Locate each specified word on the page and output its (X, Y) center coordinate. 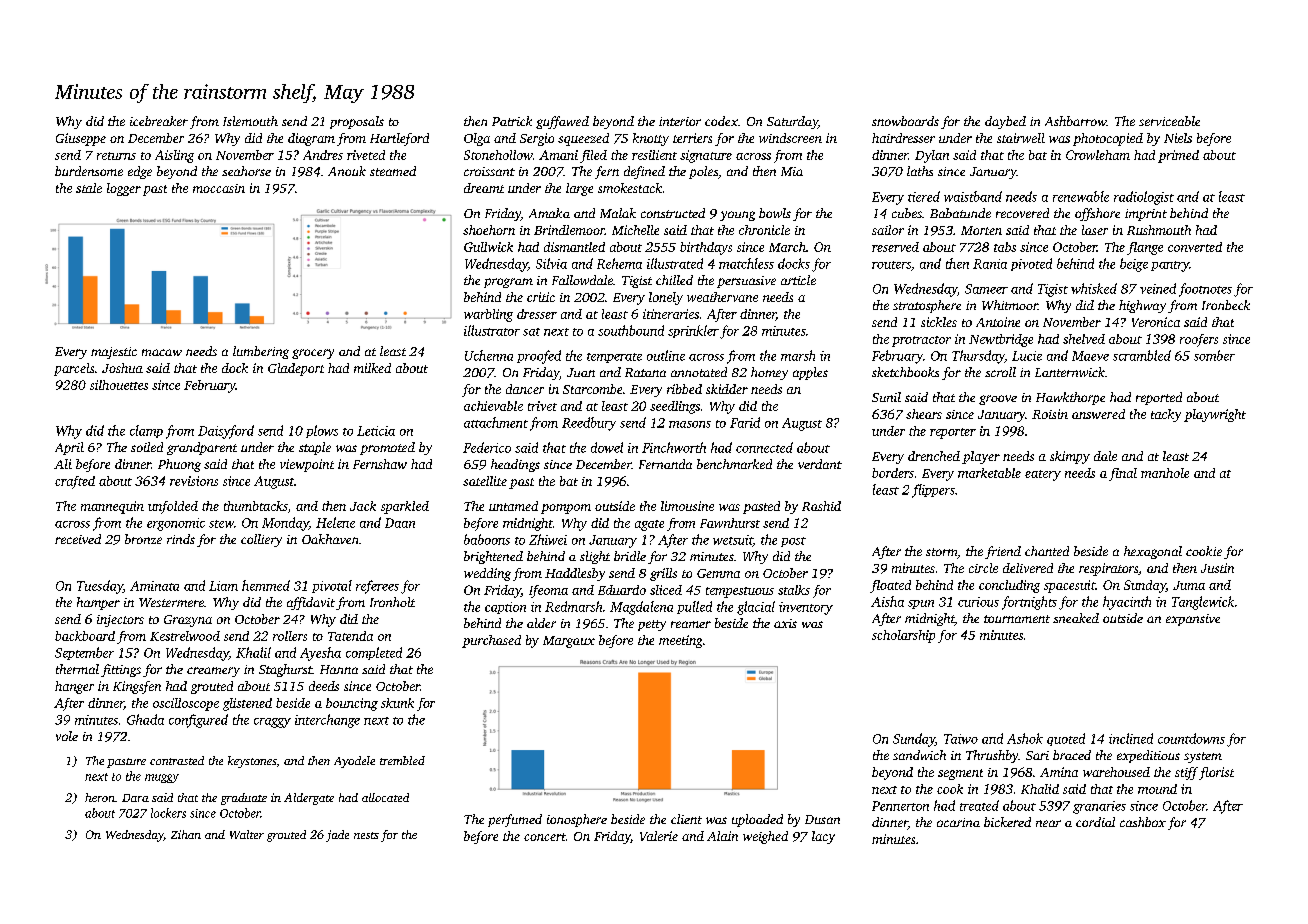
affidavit (311, 603)
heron (100, 797)
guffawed (562, 122)
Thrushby (992, 756)
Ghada (145, 719)
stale (89, 188)
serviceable (1169, 121)
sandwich (919, 755)
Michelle (635, 230)
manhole (1165, 473)
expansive (1193, 620)
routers (891, 265)
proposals (357, 122)
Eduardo (622, 590)
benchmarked (734, 464)
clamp (146, 431)
